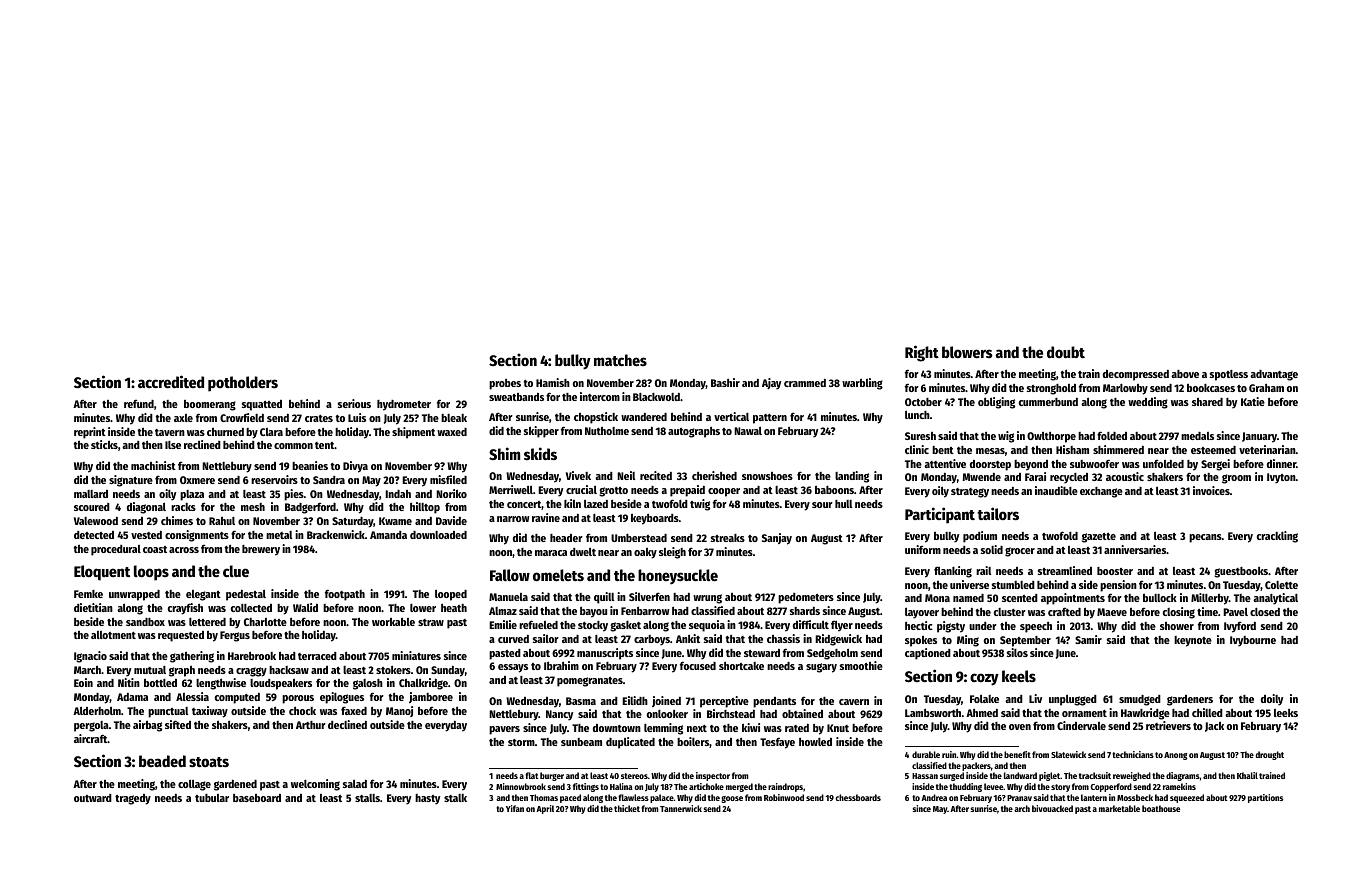 The height and width of the image is (887, 1372). Describe the element at coordinates (171, 381) in the image. I see `accredited` at that location.
